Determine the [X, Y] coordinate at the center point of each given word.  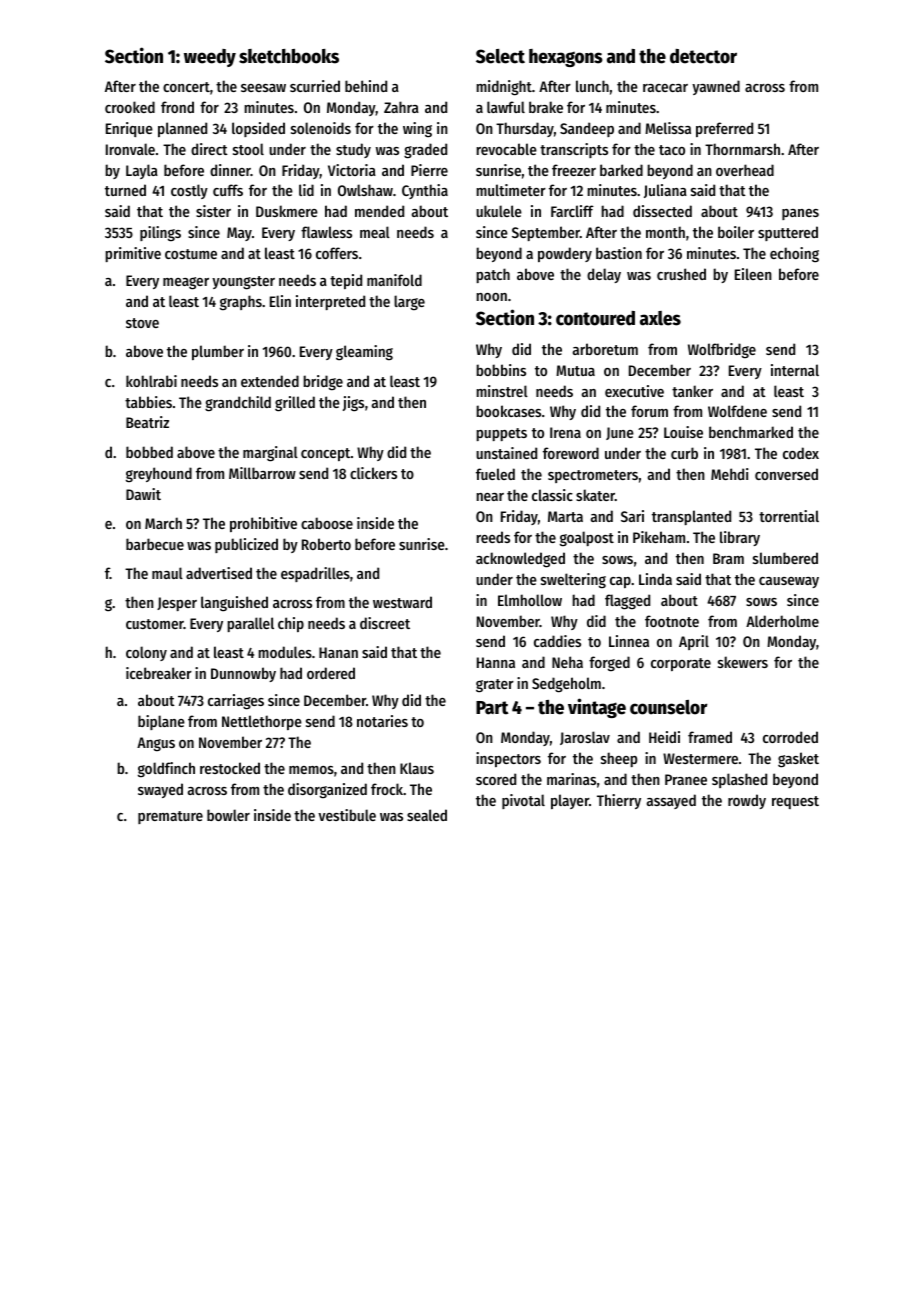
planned [182, 129]
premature [170, 817]
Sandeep [587, 129]
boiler [736, 232]
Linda [655, 579]
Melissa [668, 128]
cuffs [228, 190]
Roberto [326, 544]
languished [234, 604]
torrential [789, 516]
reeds [493, 537]
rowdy [747, 801]
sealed [427, 815]
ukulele [499, 211]
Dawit [143, 494]
